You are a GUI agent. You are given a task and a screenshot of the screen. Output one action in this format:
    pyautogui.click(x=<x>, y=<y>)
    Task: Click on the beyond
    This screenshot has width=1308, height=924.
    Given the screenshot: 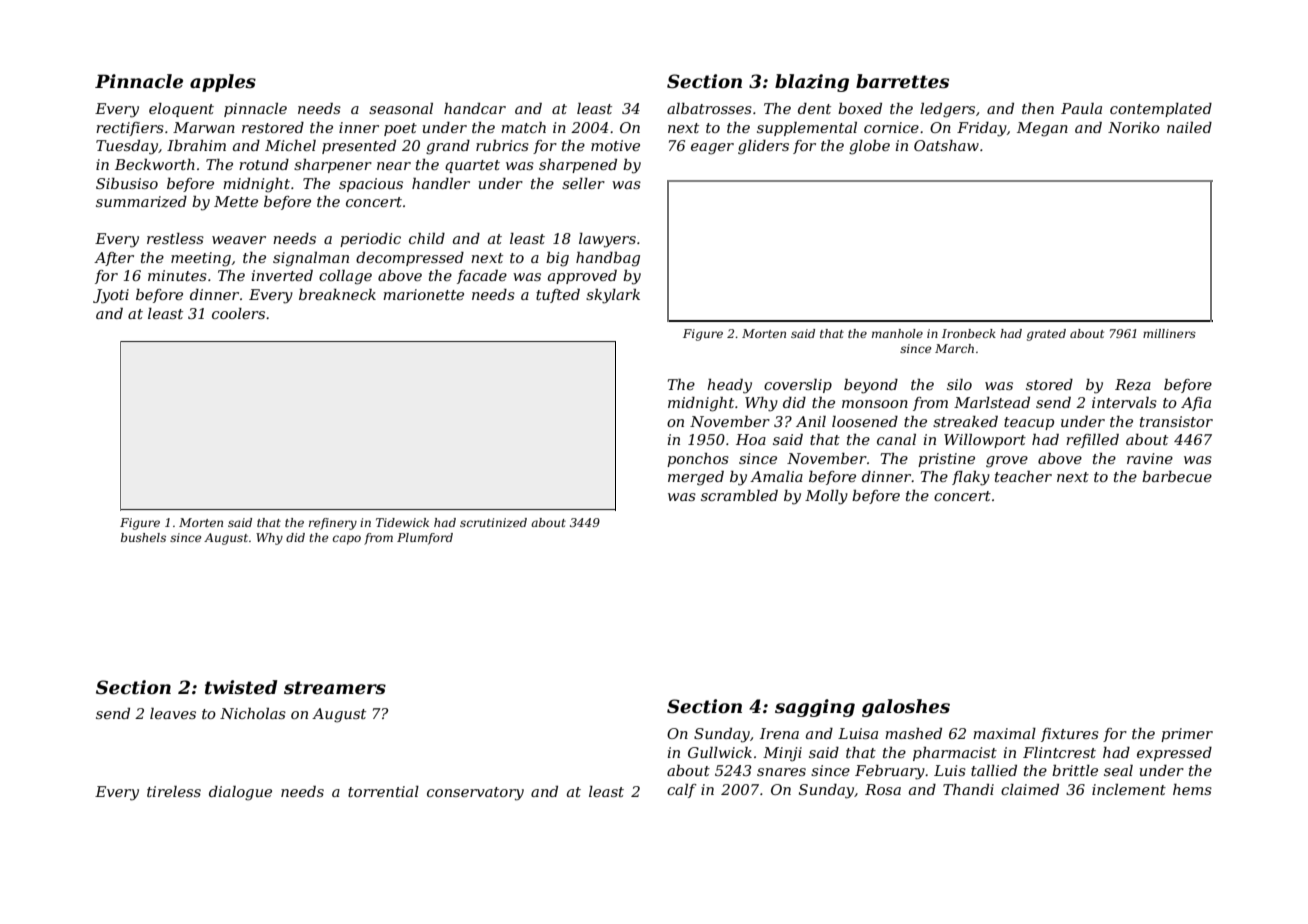 What is the action you would take?
    pyautogui.click(x=871, y=386)
